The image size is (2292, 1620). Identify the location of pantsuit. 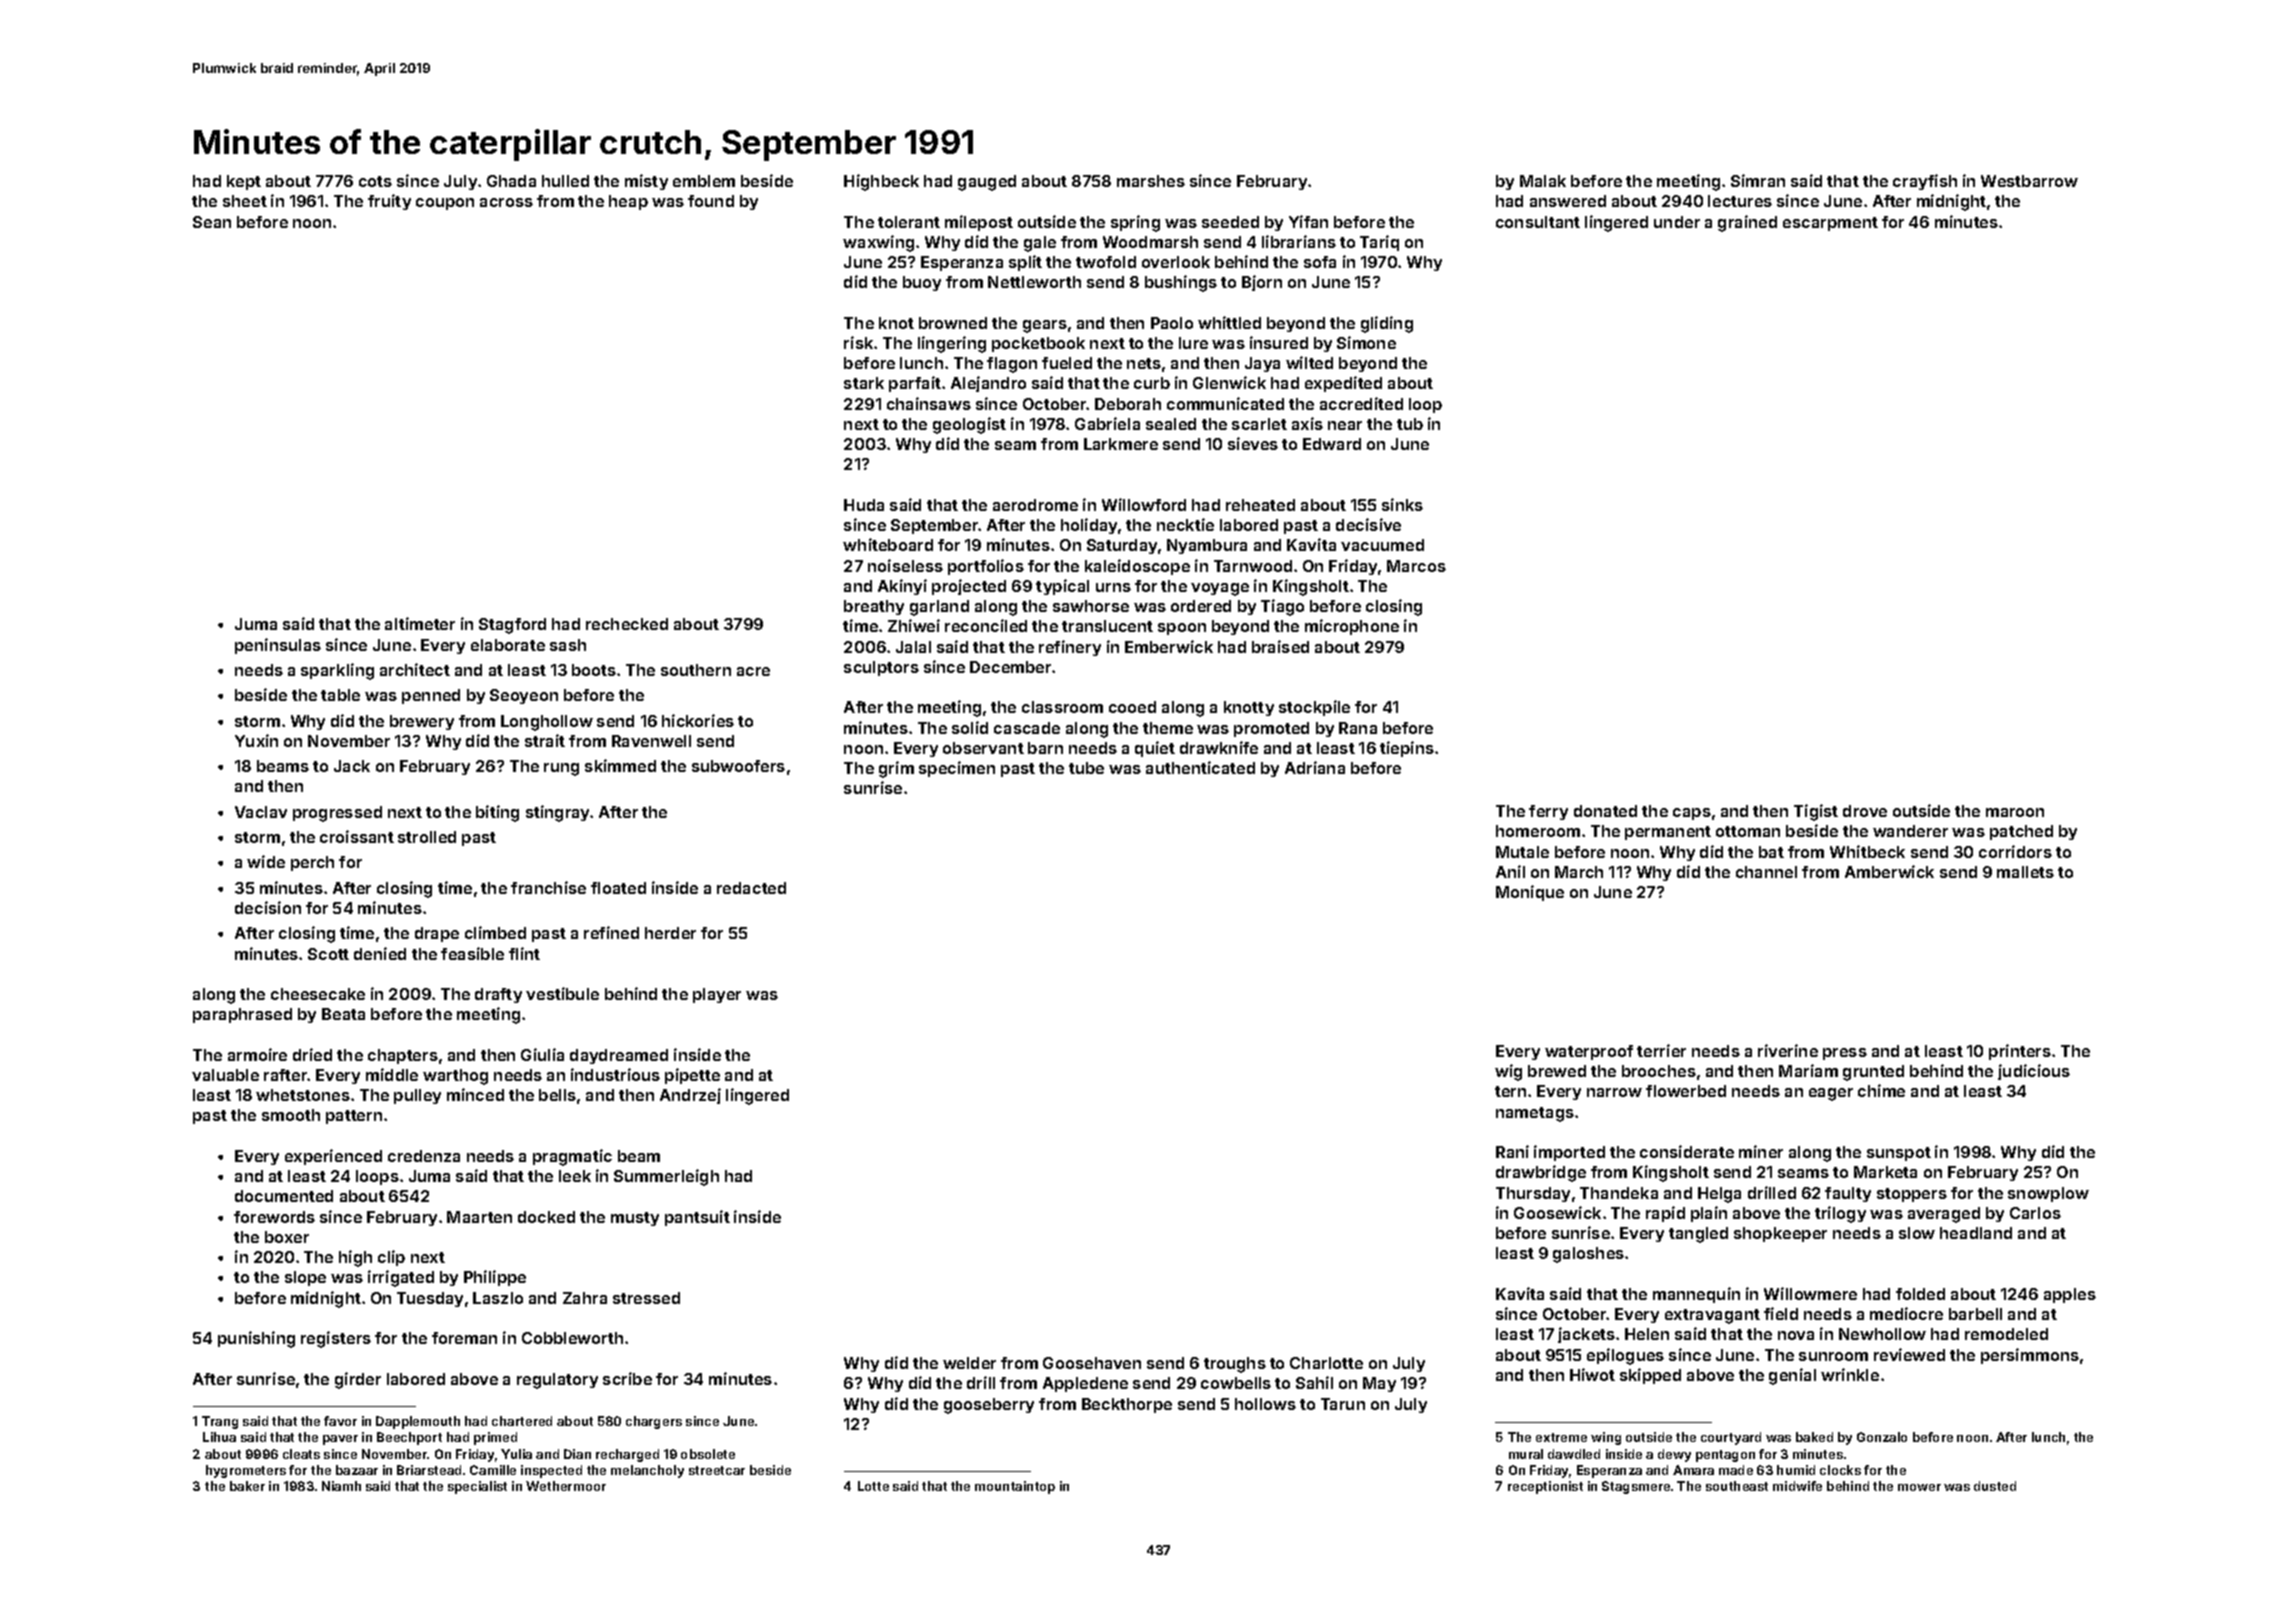
(697, 1218).
